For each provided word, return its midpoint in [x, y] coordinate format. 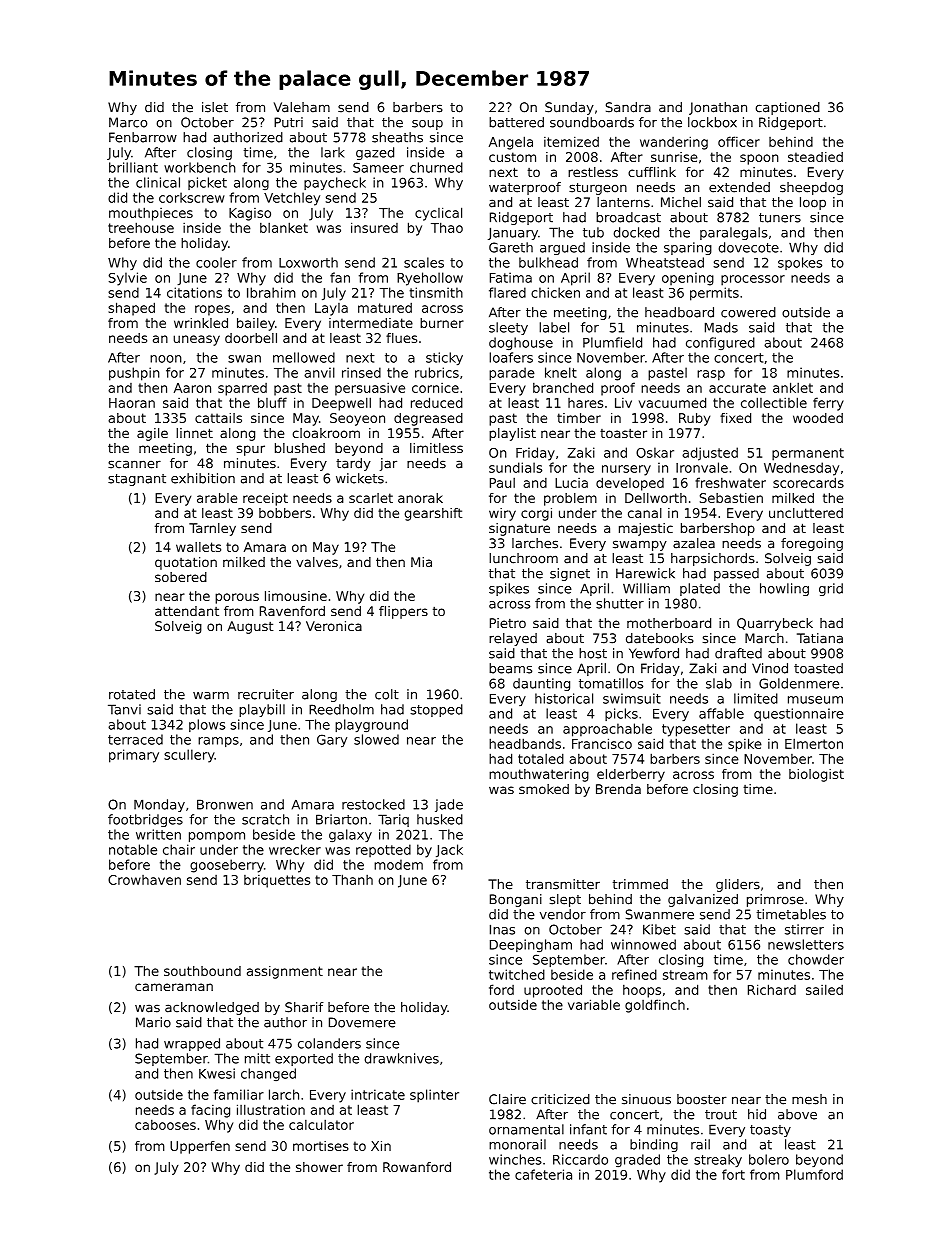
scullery [189, 756]
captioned [787, 108]
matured [385, 308]
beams [510, 668]
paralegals [734, 233]
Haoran [132, 403]
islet [215, 107]
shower [319, 1167]
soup [427, 125]
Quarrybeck [775, 624]
